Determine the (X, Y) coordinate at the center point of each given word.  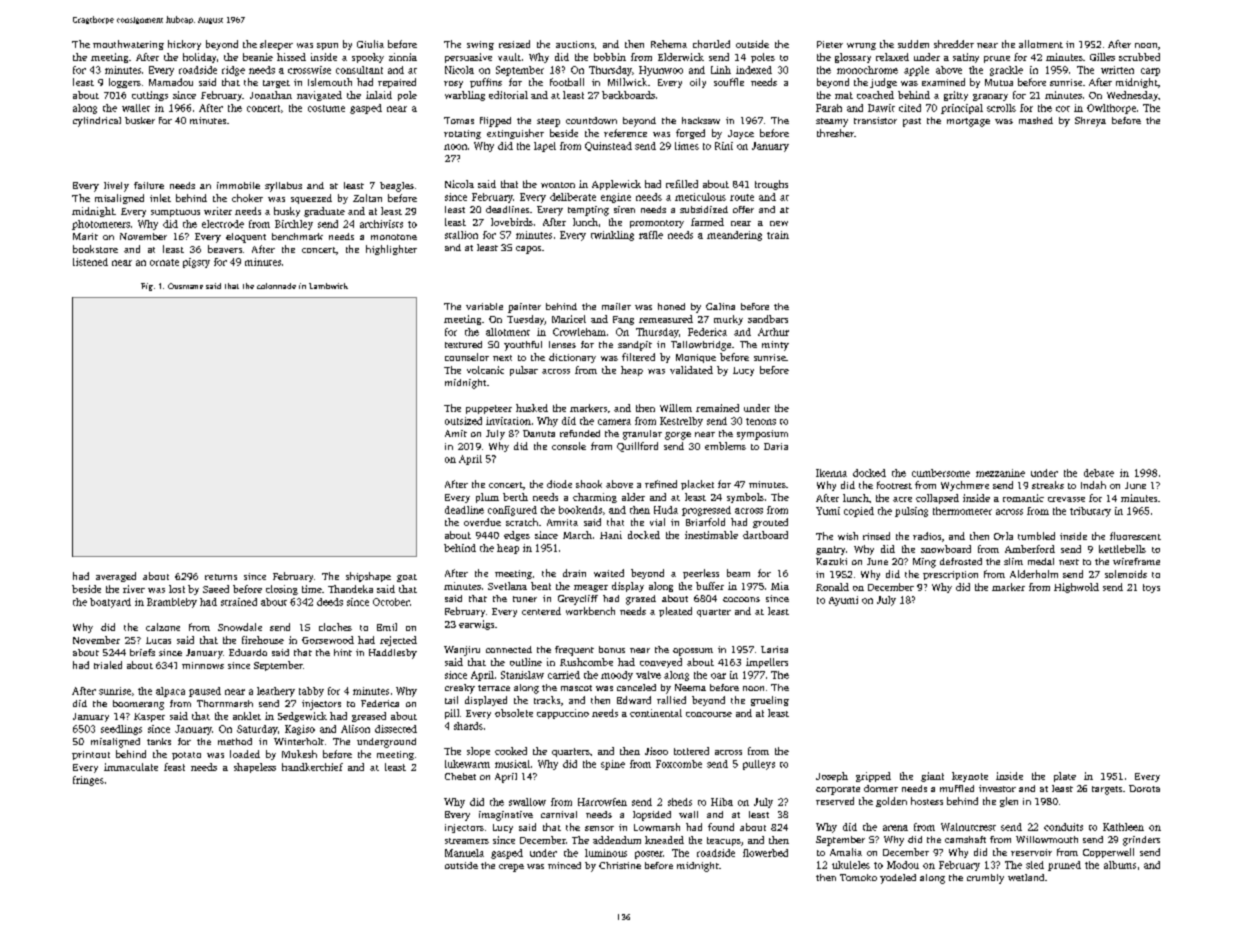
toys (1151, 588)
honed (671, 306)
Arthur (773, 332)
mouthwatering (128, 45)
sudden (913, 44)
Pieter (830, 44)
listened (90, 262)
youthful (523, 346)
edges (517, 536)
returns (221, 577)
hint (343, 652)
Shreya (1090, 122)
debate (1099, 473)
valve (648, 675)
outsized (463, 421)
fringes (88, 781)
